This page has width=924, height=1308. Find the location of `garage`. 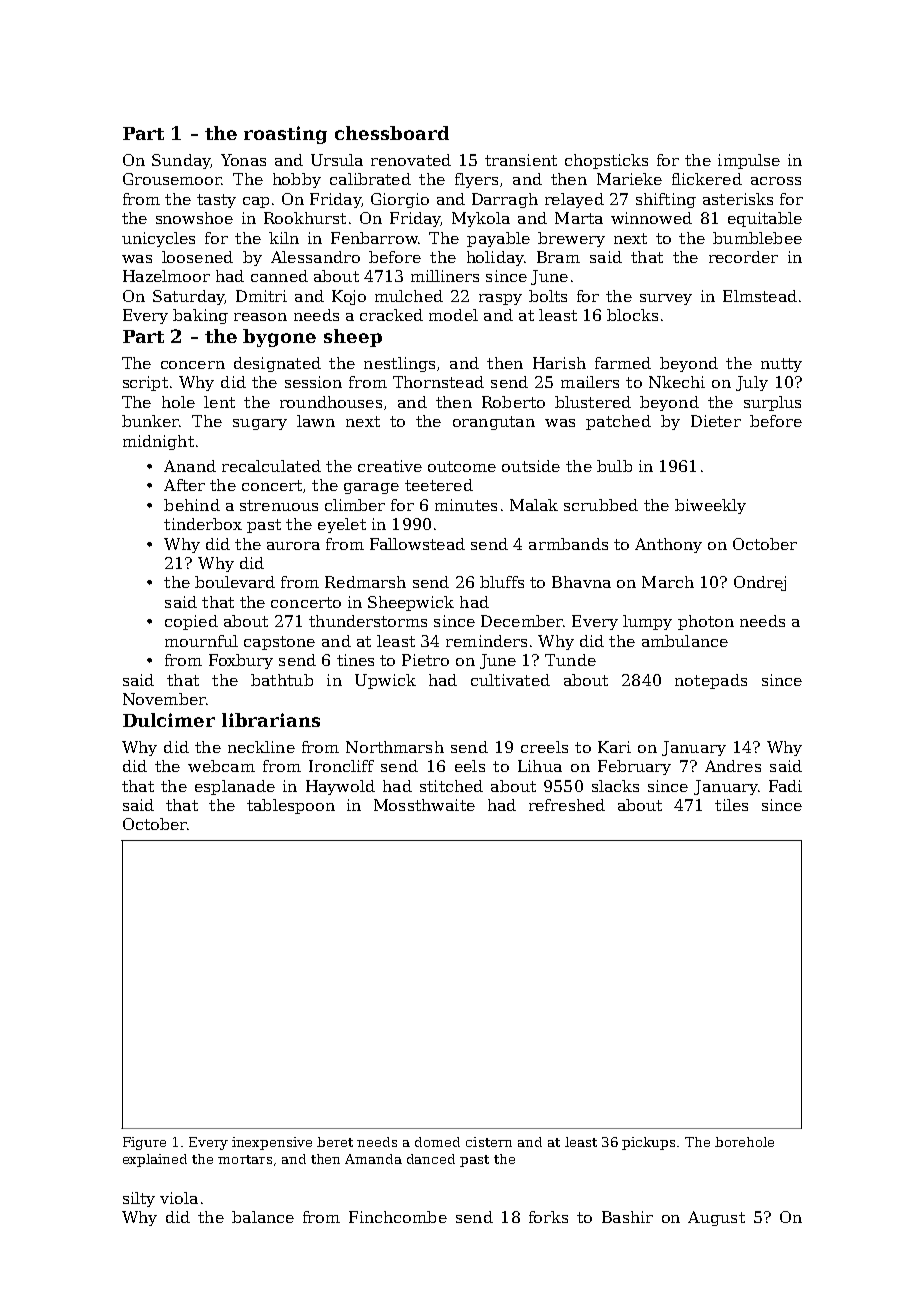

garage is located at coordinates (371, 488).
